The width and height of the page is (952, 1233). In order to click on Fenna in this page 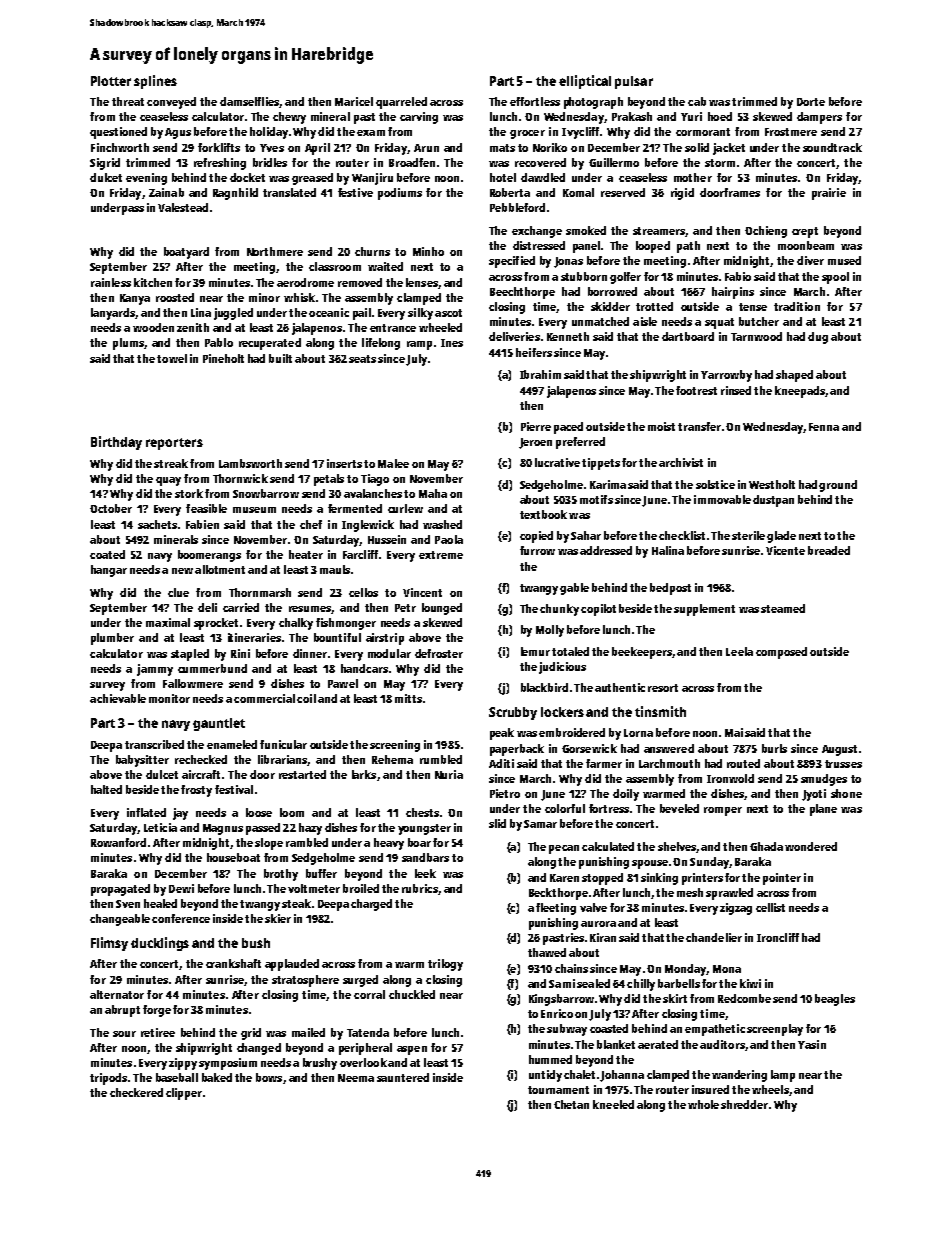, I will do `click(824, 427)`.
